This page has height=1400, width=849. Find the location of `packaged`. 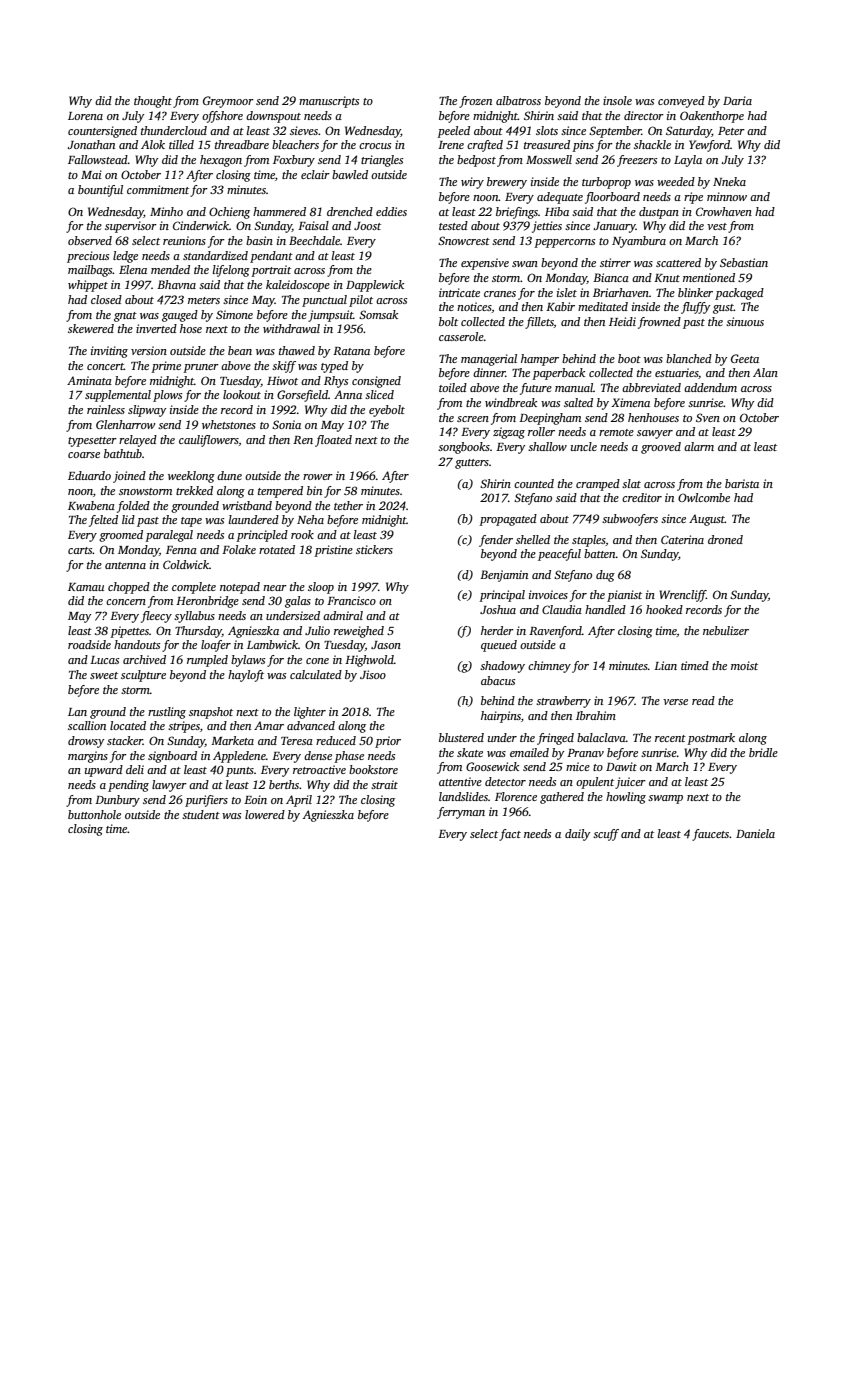

packaged is located at coordinates (739, 294).
